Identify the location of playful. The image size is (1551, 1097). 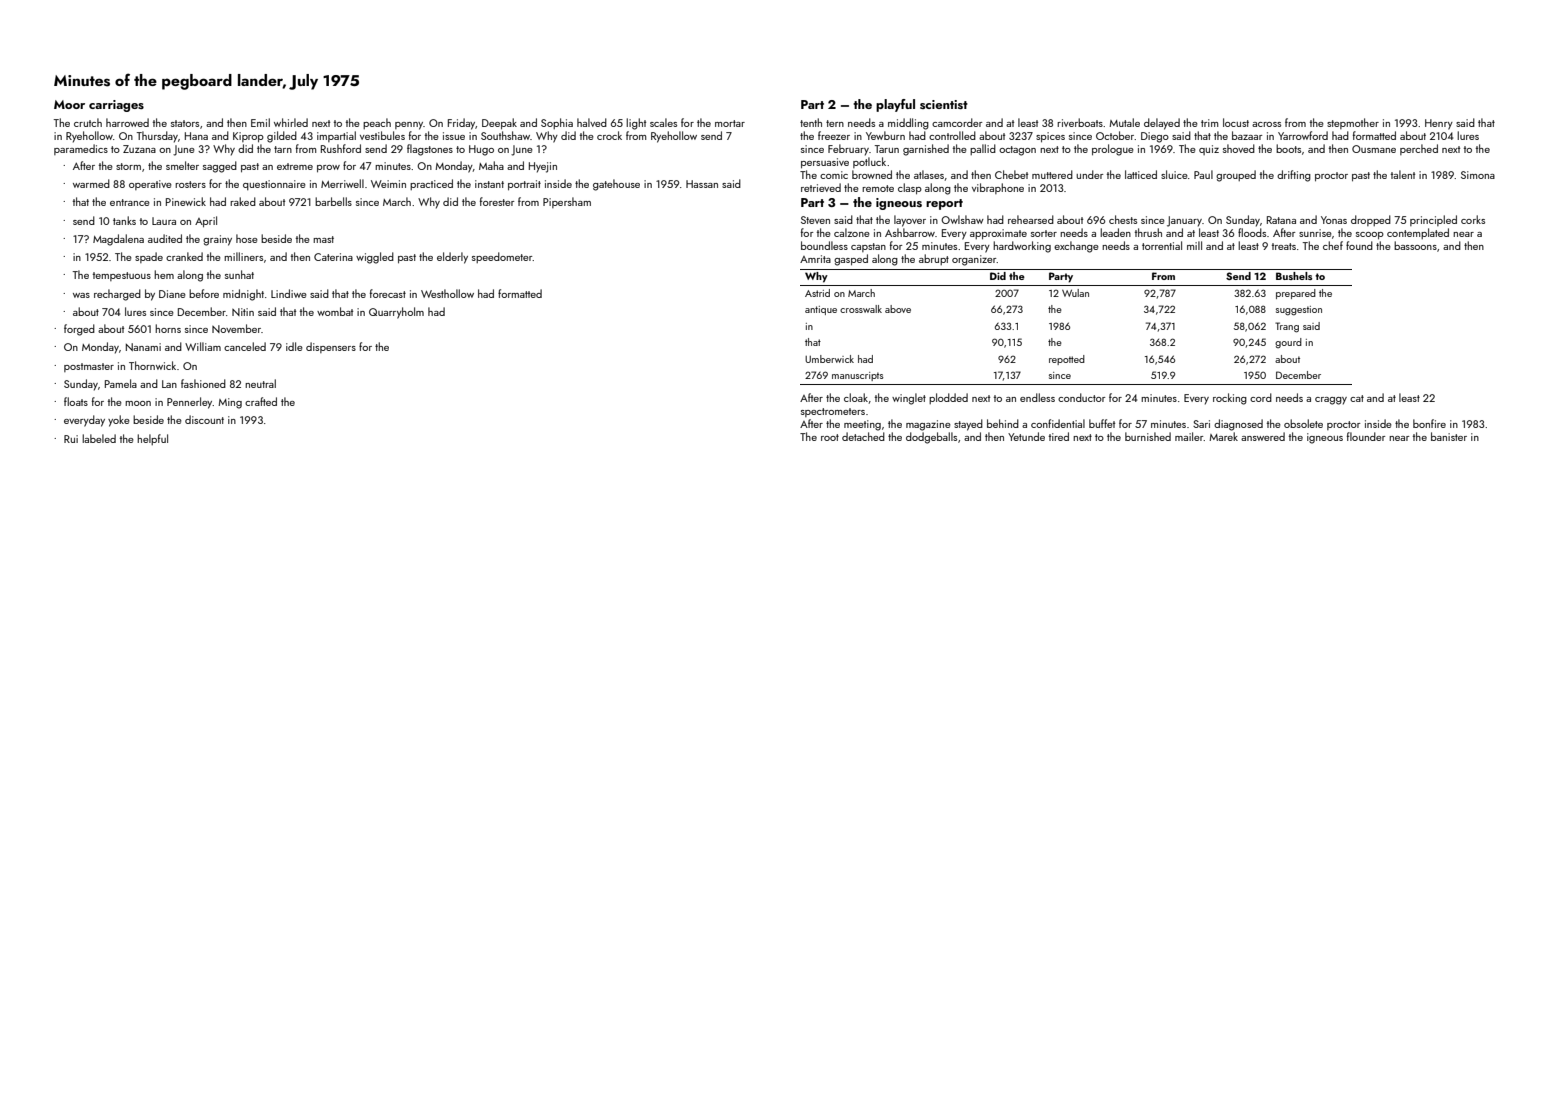
(895, 105).
